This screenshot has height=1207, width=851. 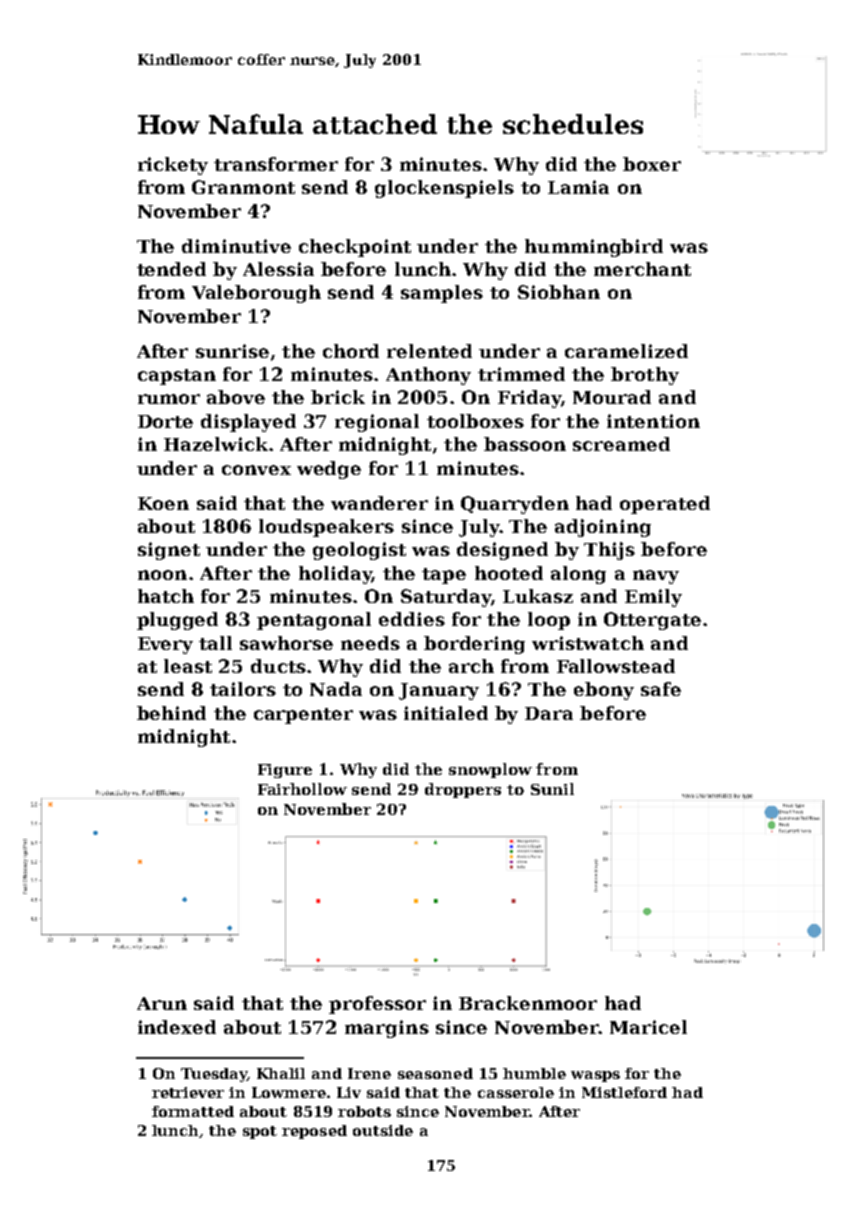 I want to click on signet, so click(x=169, y=551).
